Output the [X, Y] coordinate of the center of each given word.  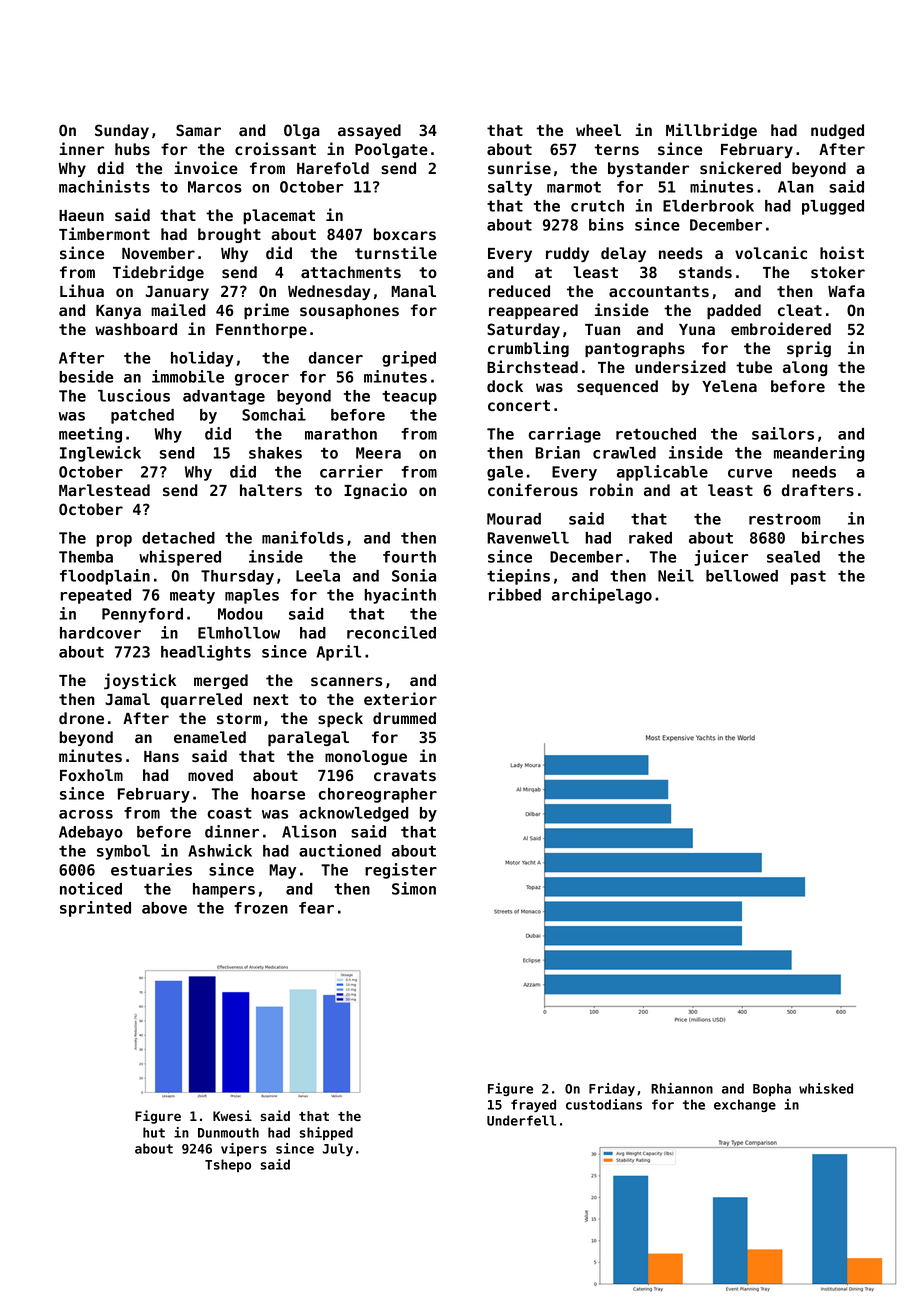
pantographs [635, 349]
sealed [793, 557]
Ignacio [375, 491]
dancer [336, 358]
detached [178, 538]
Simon [414, 888]
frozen [261, 908]
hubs [132, 149]
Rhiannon [682, 1088]
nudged [837, 131]
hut [154, 1132]
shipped [326, 1133]
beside [86, 376]
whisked [826, 1088]
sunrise [519, 167]
